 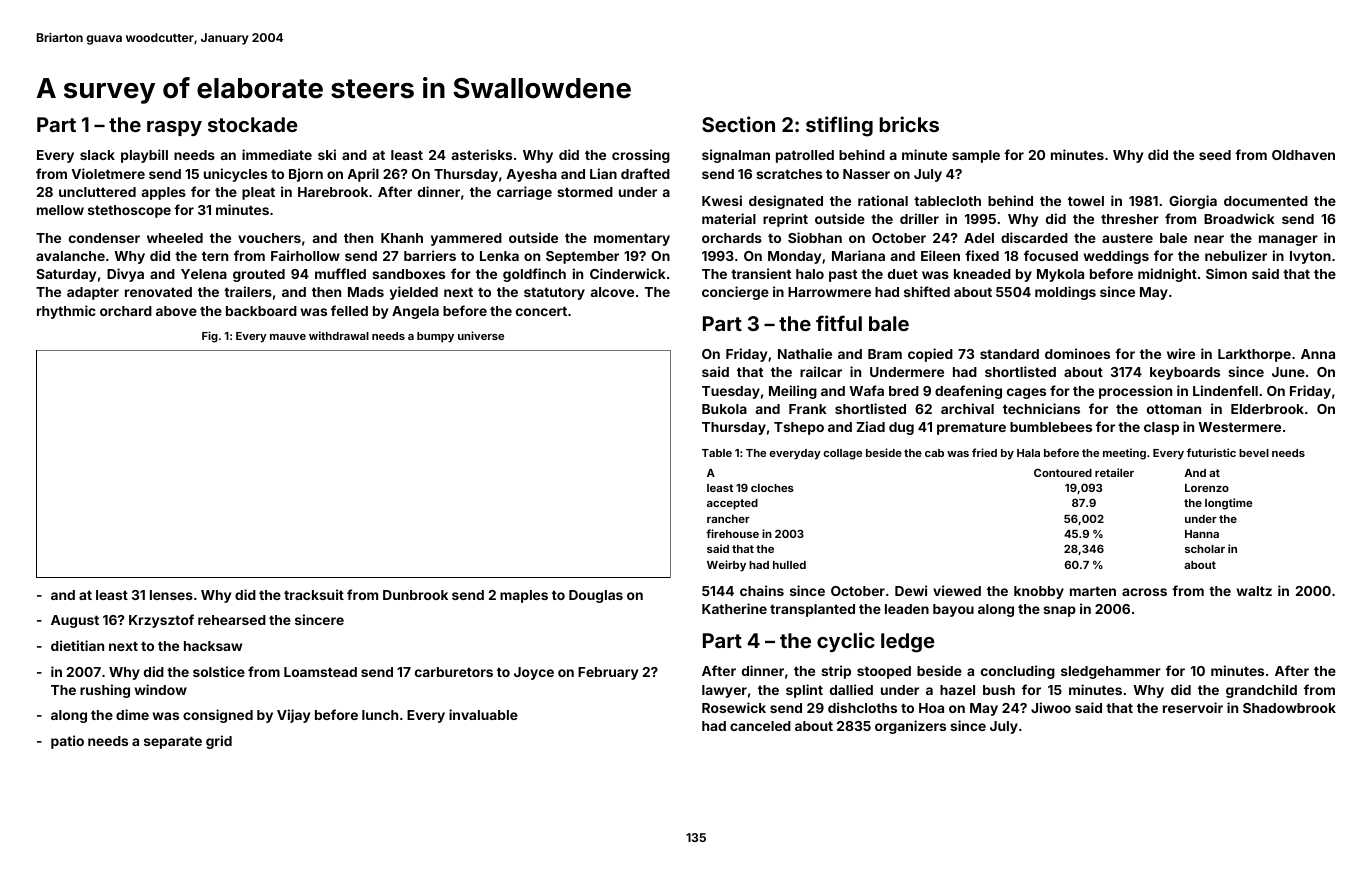 I want to click on Douglas, so click(x=596, y=596).
